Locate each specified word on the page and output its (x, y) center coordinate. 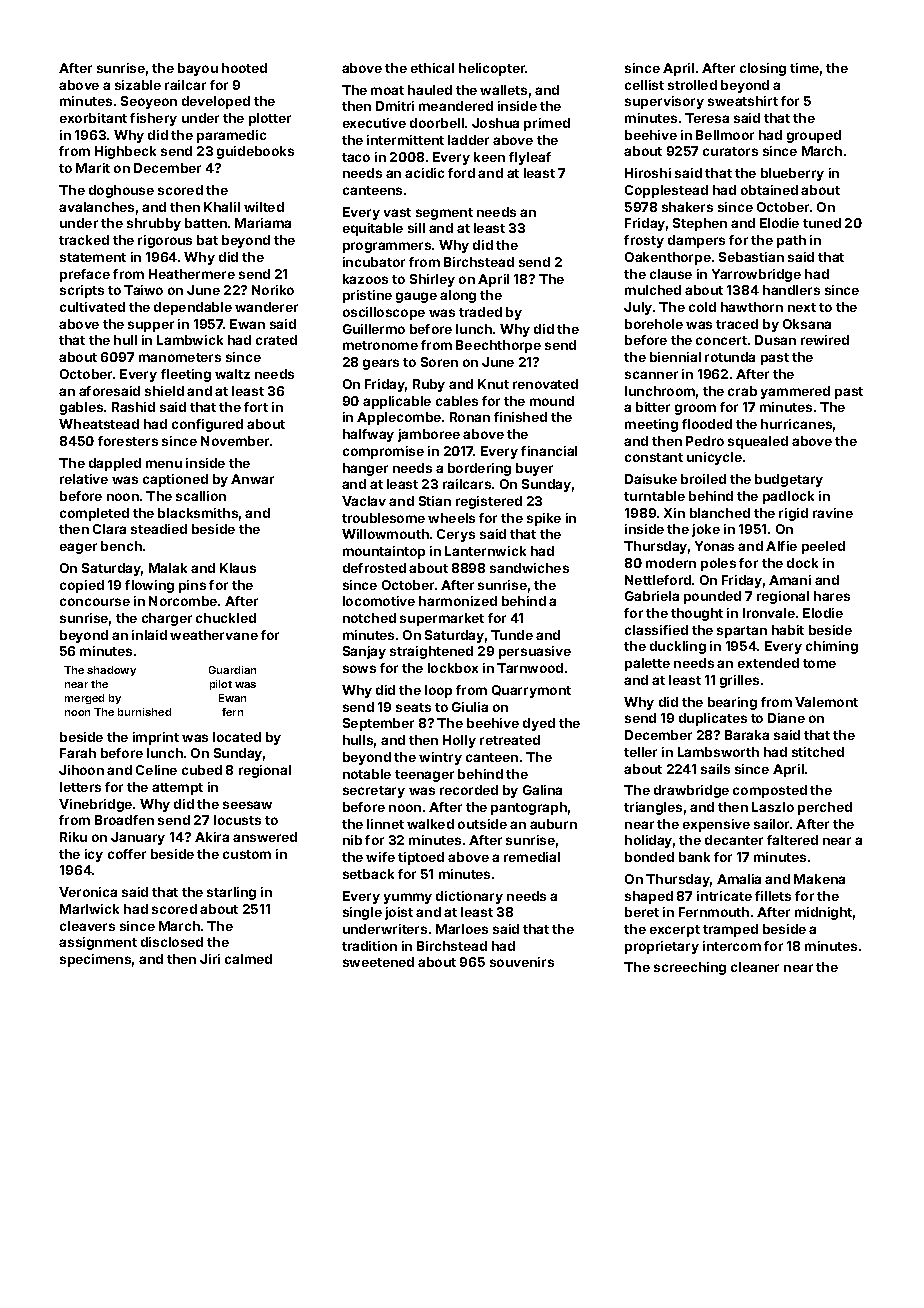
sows (359, 669)
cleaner (755, 967)
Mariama (263, 223)
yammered (795, 392)
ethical (432, 68)
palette (647, 664)
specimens (95, 960)
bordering (479, 469)
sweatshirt (743, 101)
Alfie (781, 546)
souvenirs (522, 962)
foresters (128, 441)
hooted (244, 68)
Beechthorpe (498, 346)
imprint (156, 738)
